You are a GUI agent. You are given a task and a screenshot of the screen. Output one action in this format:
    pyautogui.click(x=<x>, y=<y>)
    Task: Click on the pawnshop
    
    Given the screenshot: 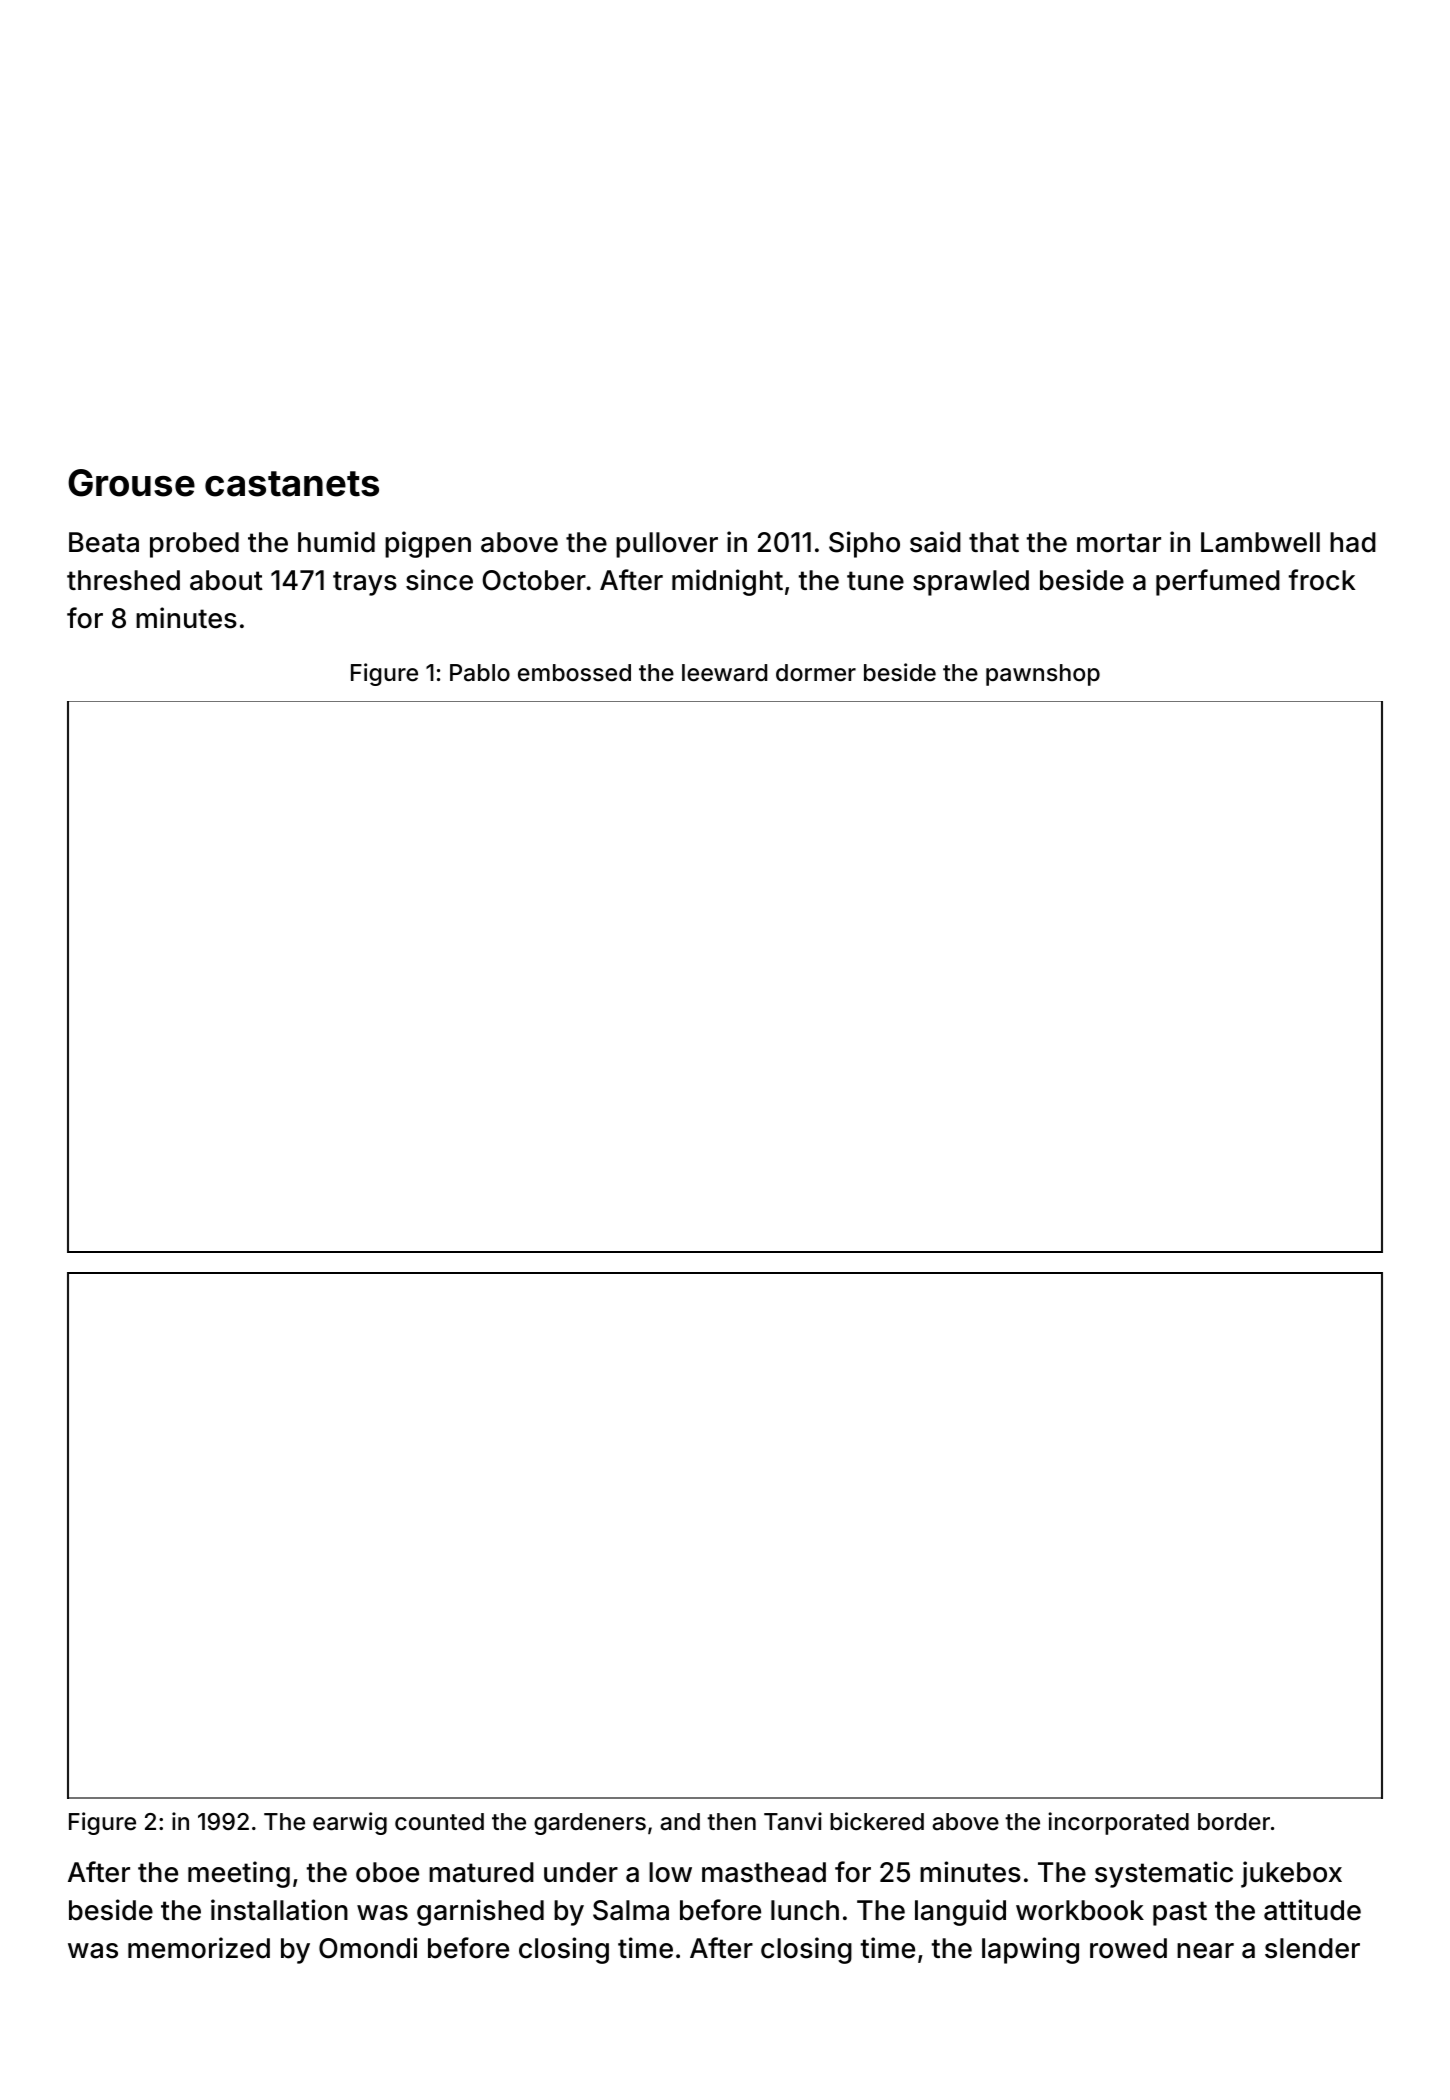 What is the action you would take?
    pyautogui.click(x=1043, y=675)
